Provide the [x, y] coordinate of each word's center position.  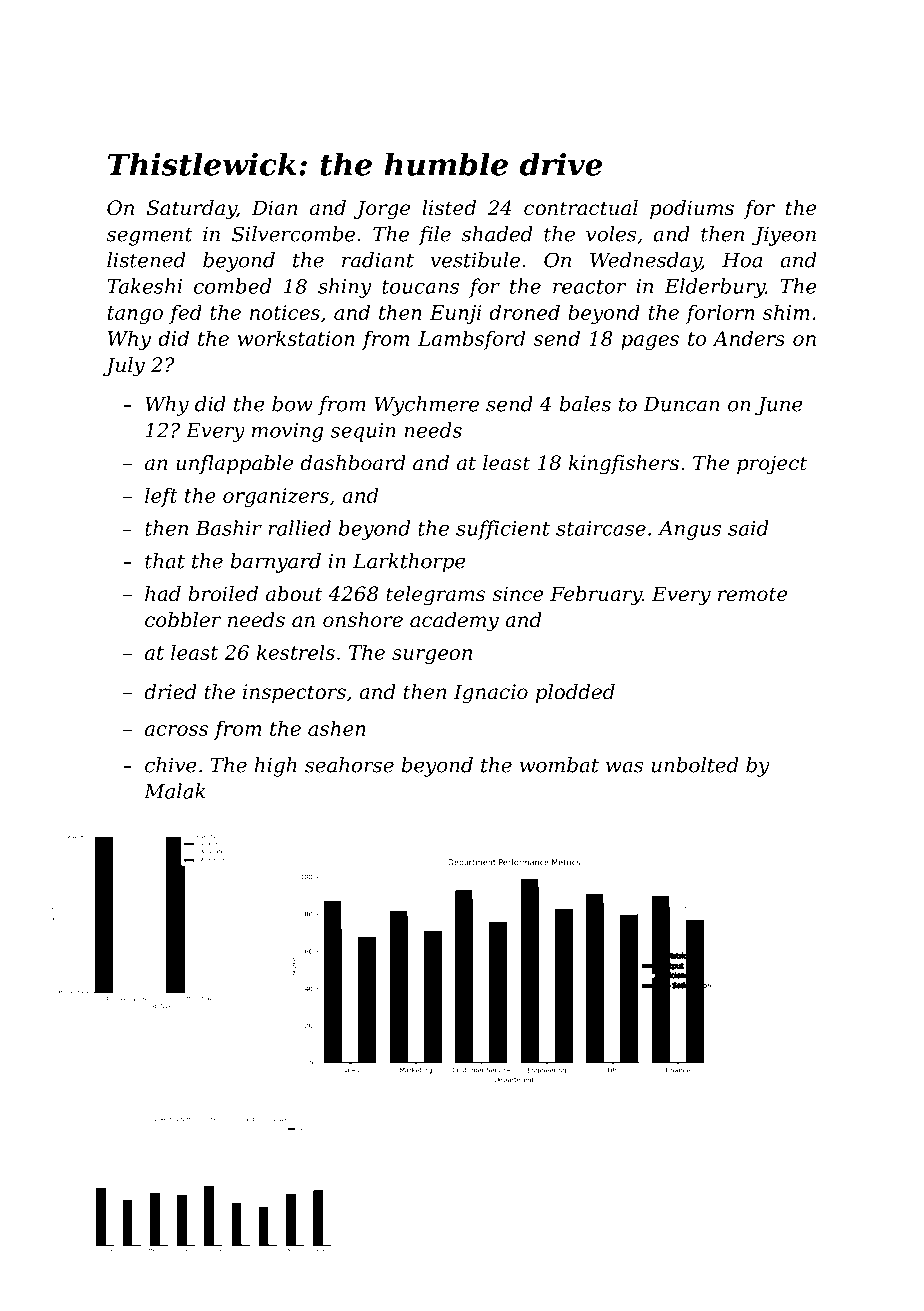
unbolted [695, 765]
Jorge [382, 210]
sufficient [503, 530]
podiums [692, 209]
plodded [575, 693]
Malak [174, 791]
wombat [559, 765]
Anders [748, 338]
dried [170, 692]
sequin [363, 432]
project [772, 465]
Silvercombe [293, 234]
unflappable [234, 464]
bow [292, 404]
